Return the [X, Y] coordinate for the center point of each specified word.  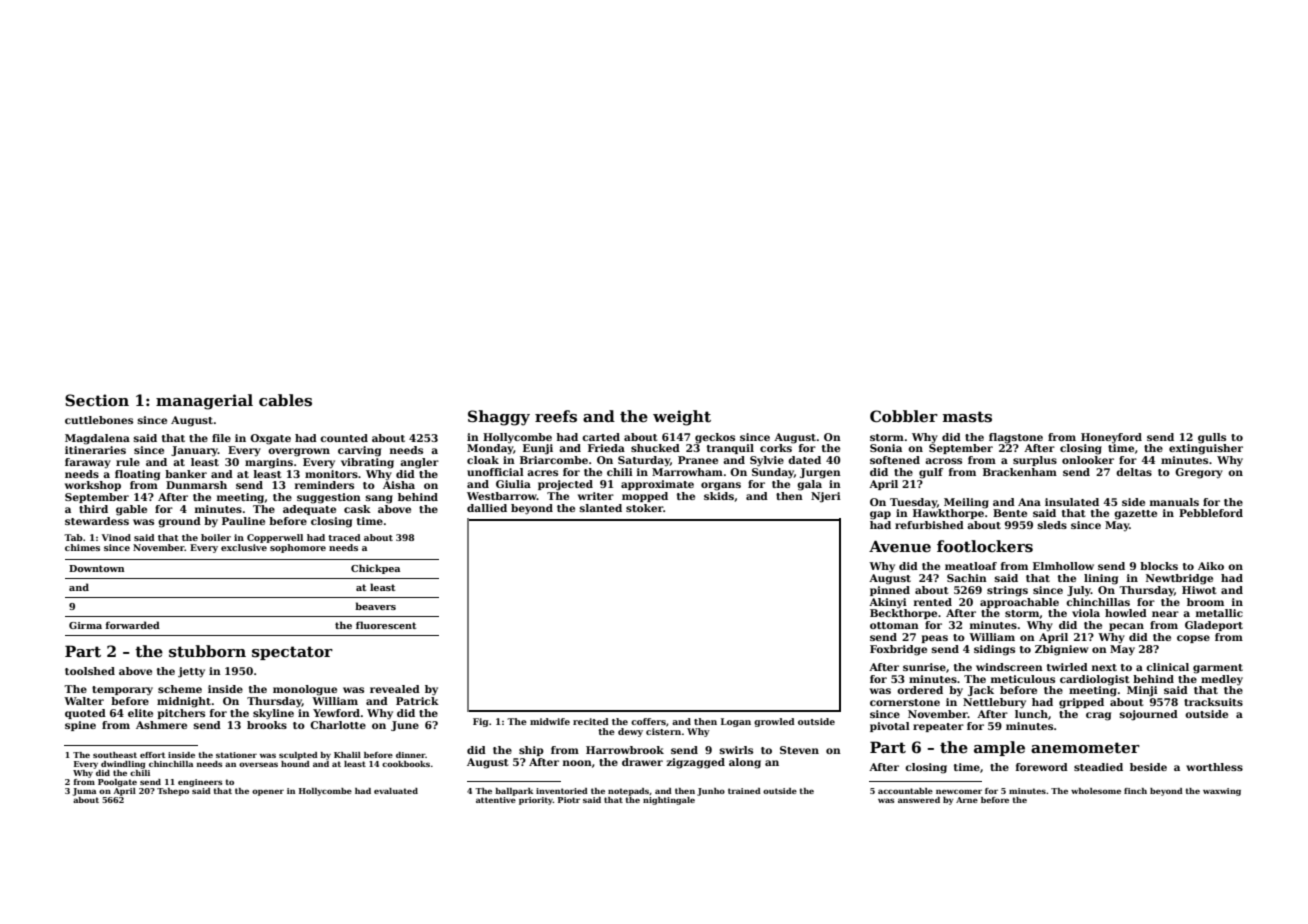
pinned [890, 591]
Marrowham [687, 472]
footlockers [985, 546]
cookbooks [406, 764]
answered [919, 800]
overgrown [299, 452]
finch [1135, 791]
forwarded [132, 625]
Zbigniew [1062, 650]
